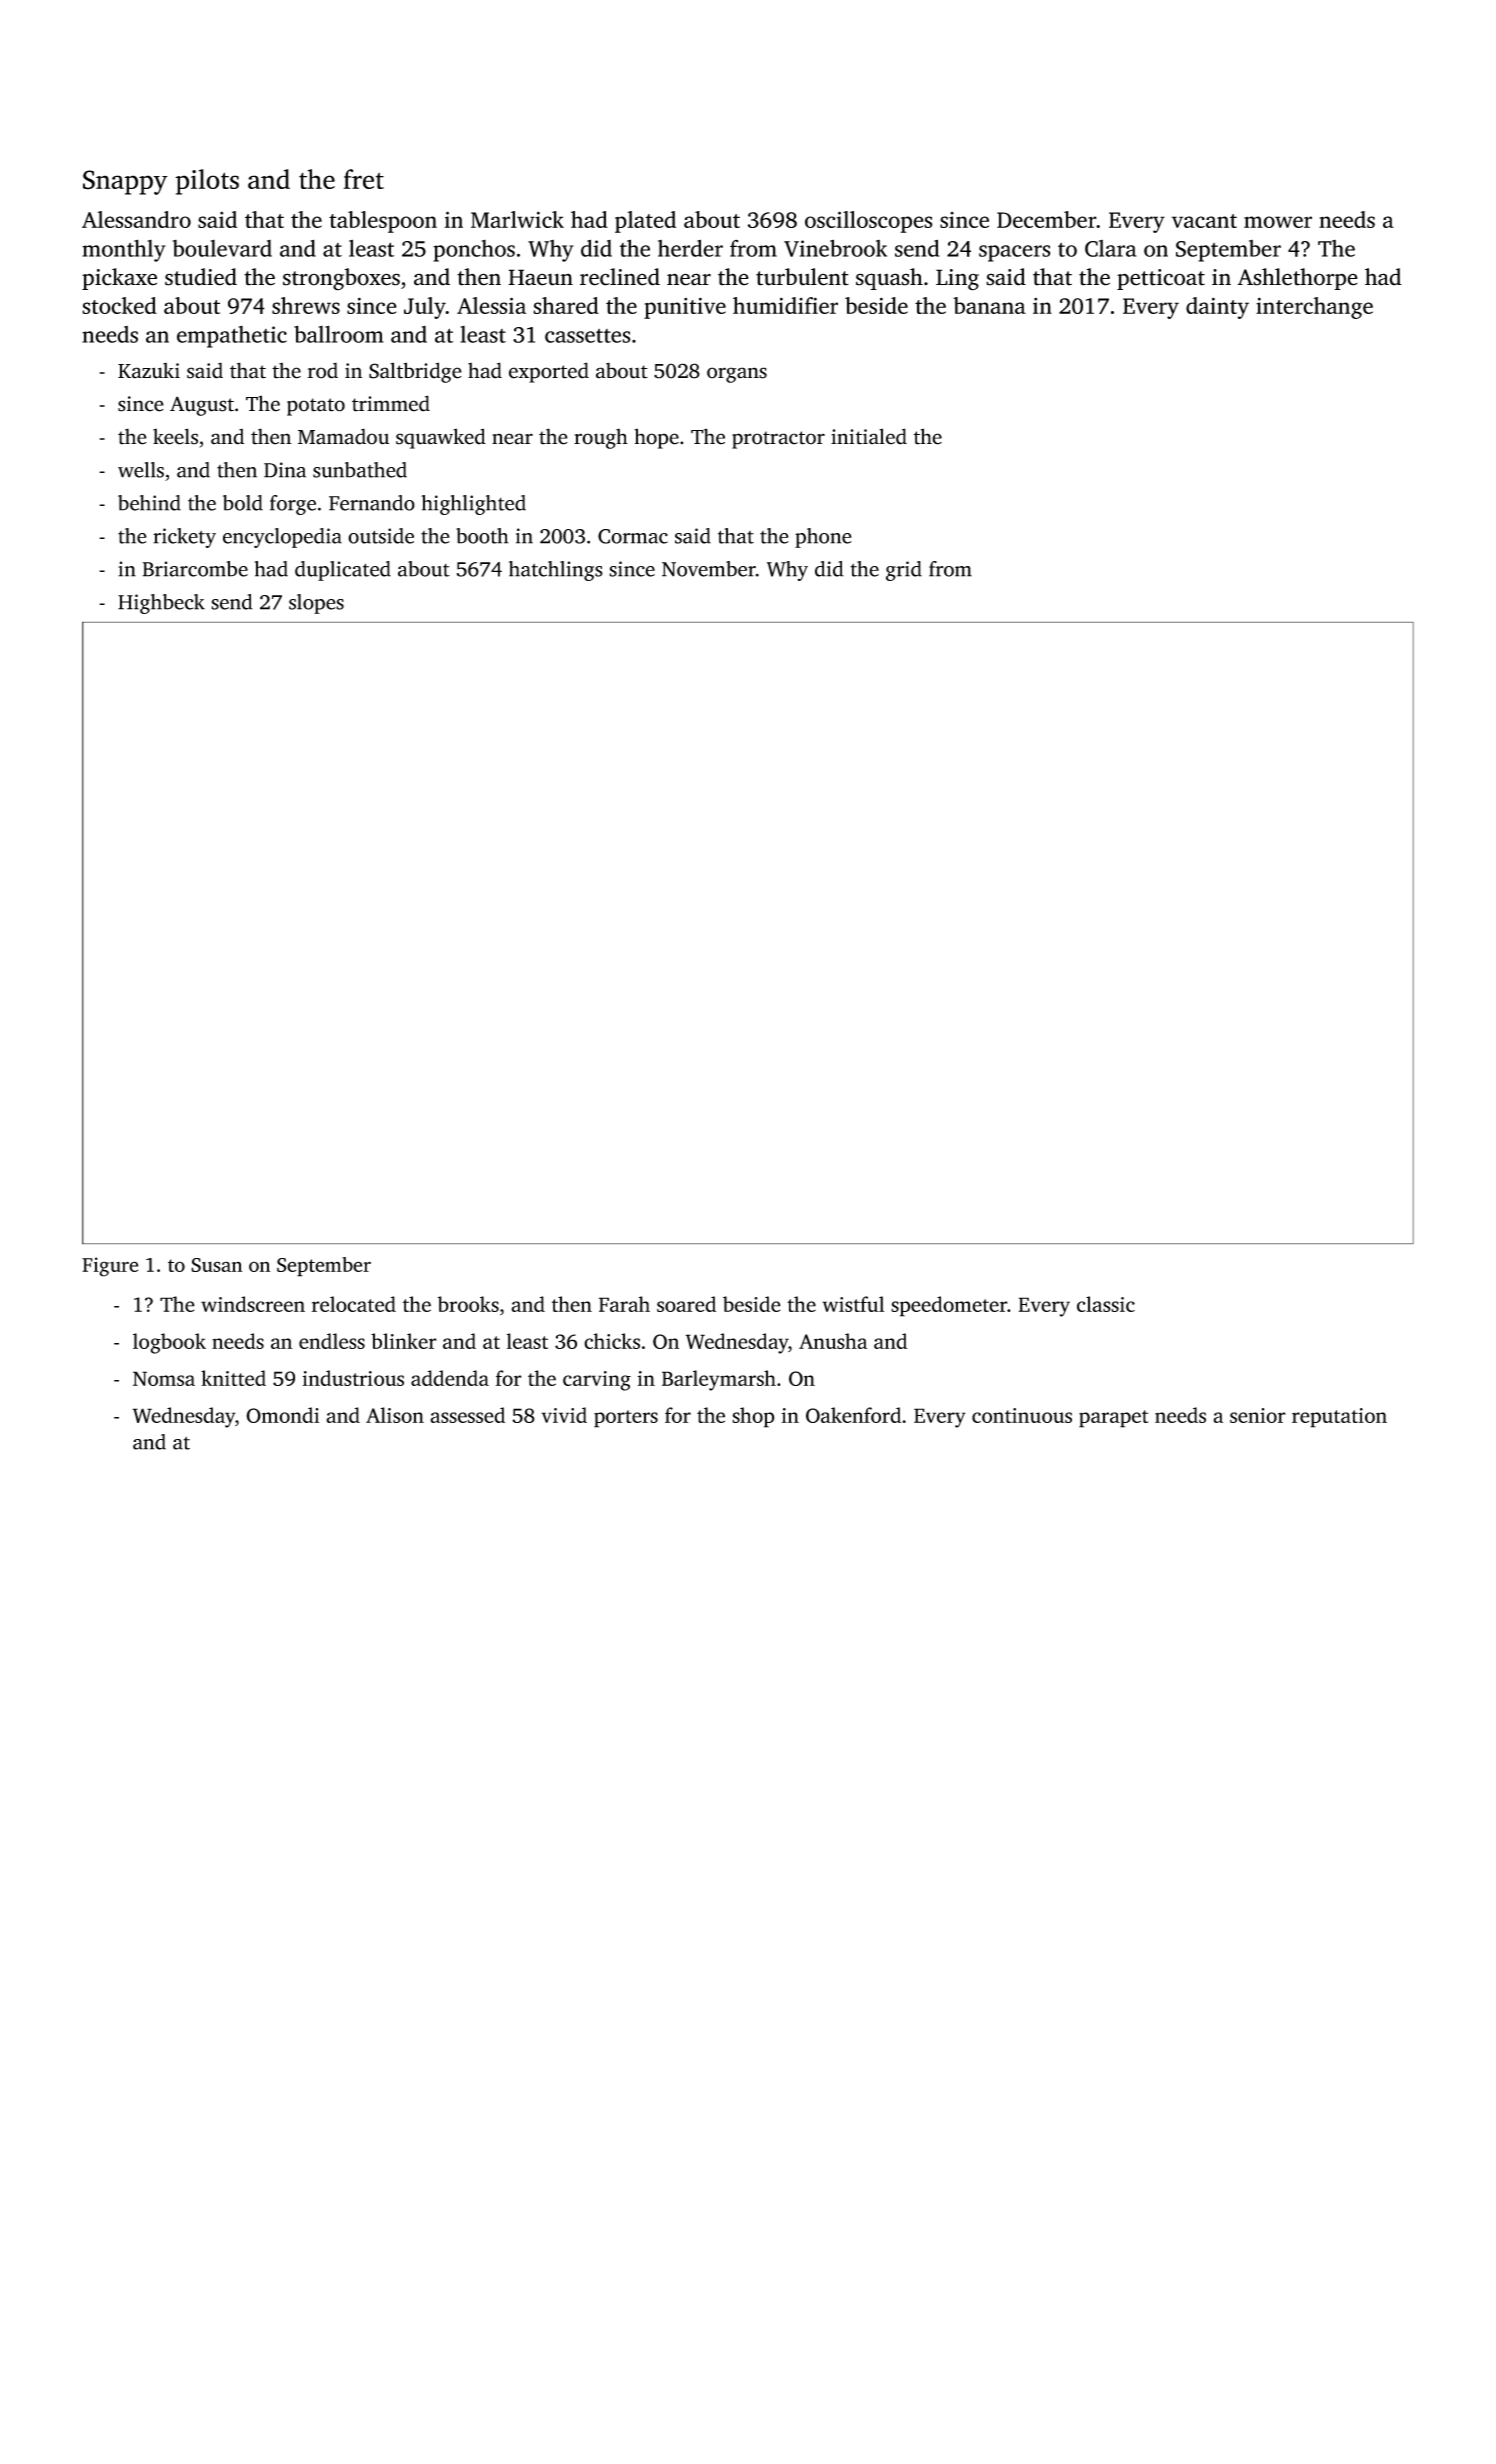 The height and width of the screenshot is (2464, 1496). What do you see at coordinates (207, 182) in the screenshot?
I see `pilots` at bounding box center [207, 182].
